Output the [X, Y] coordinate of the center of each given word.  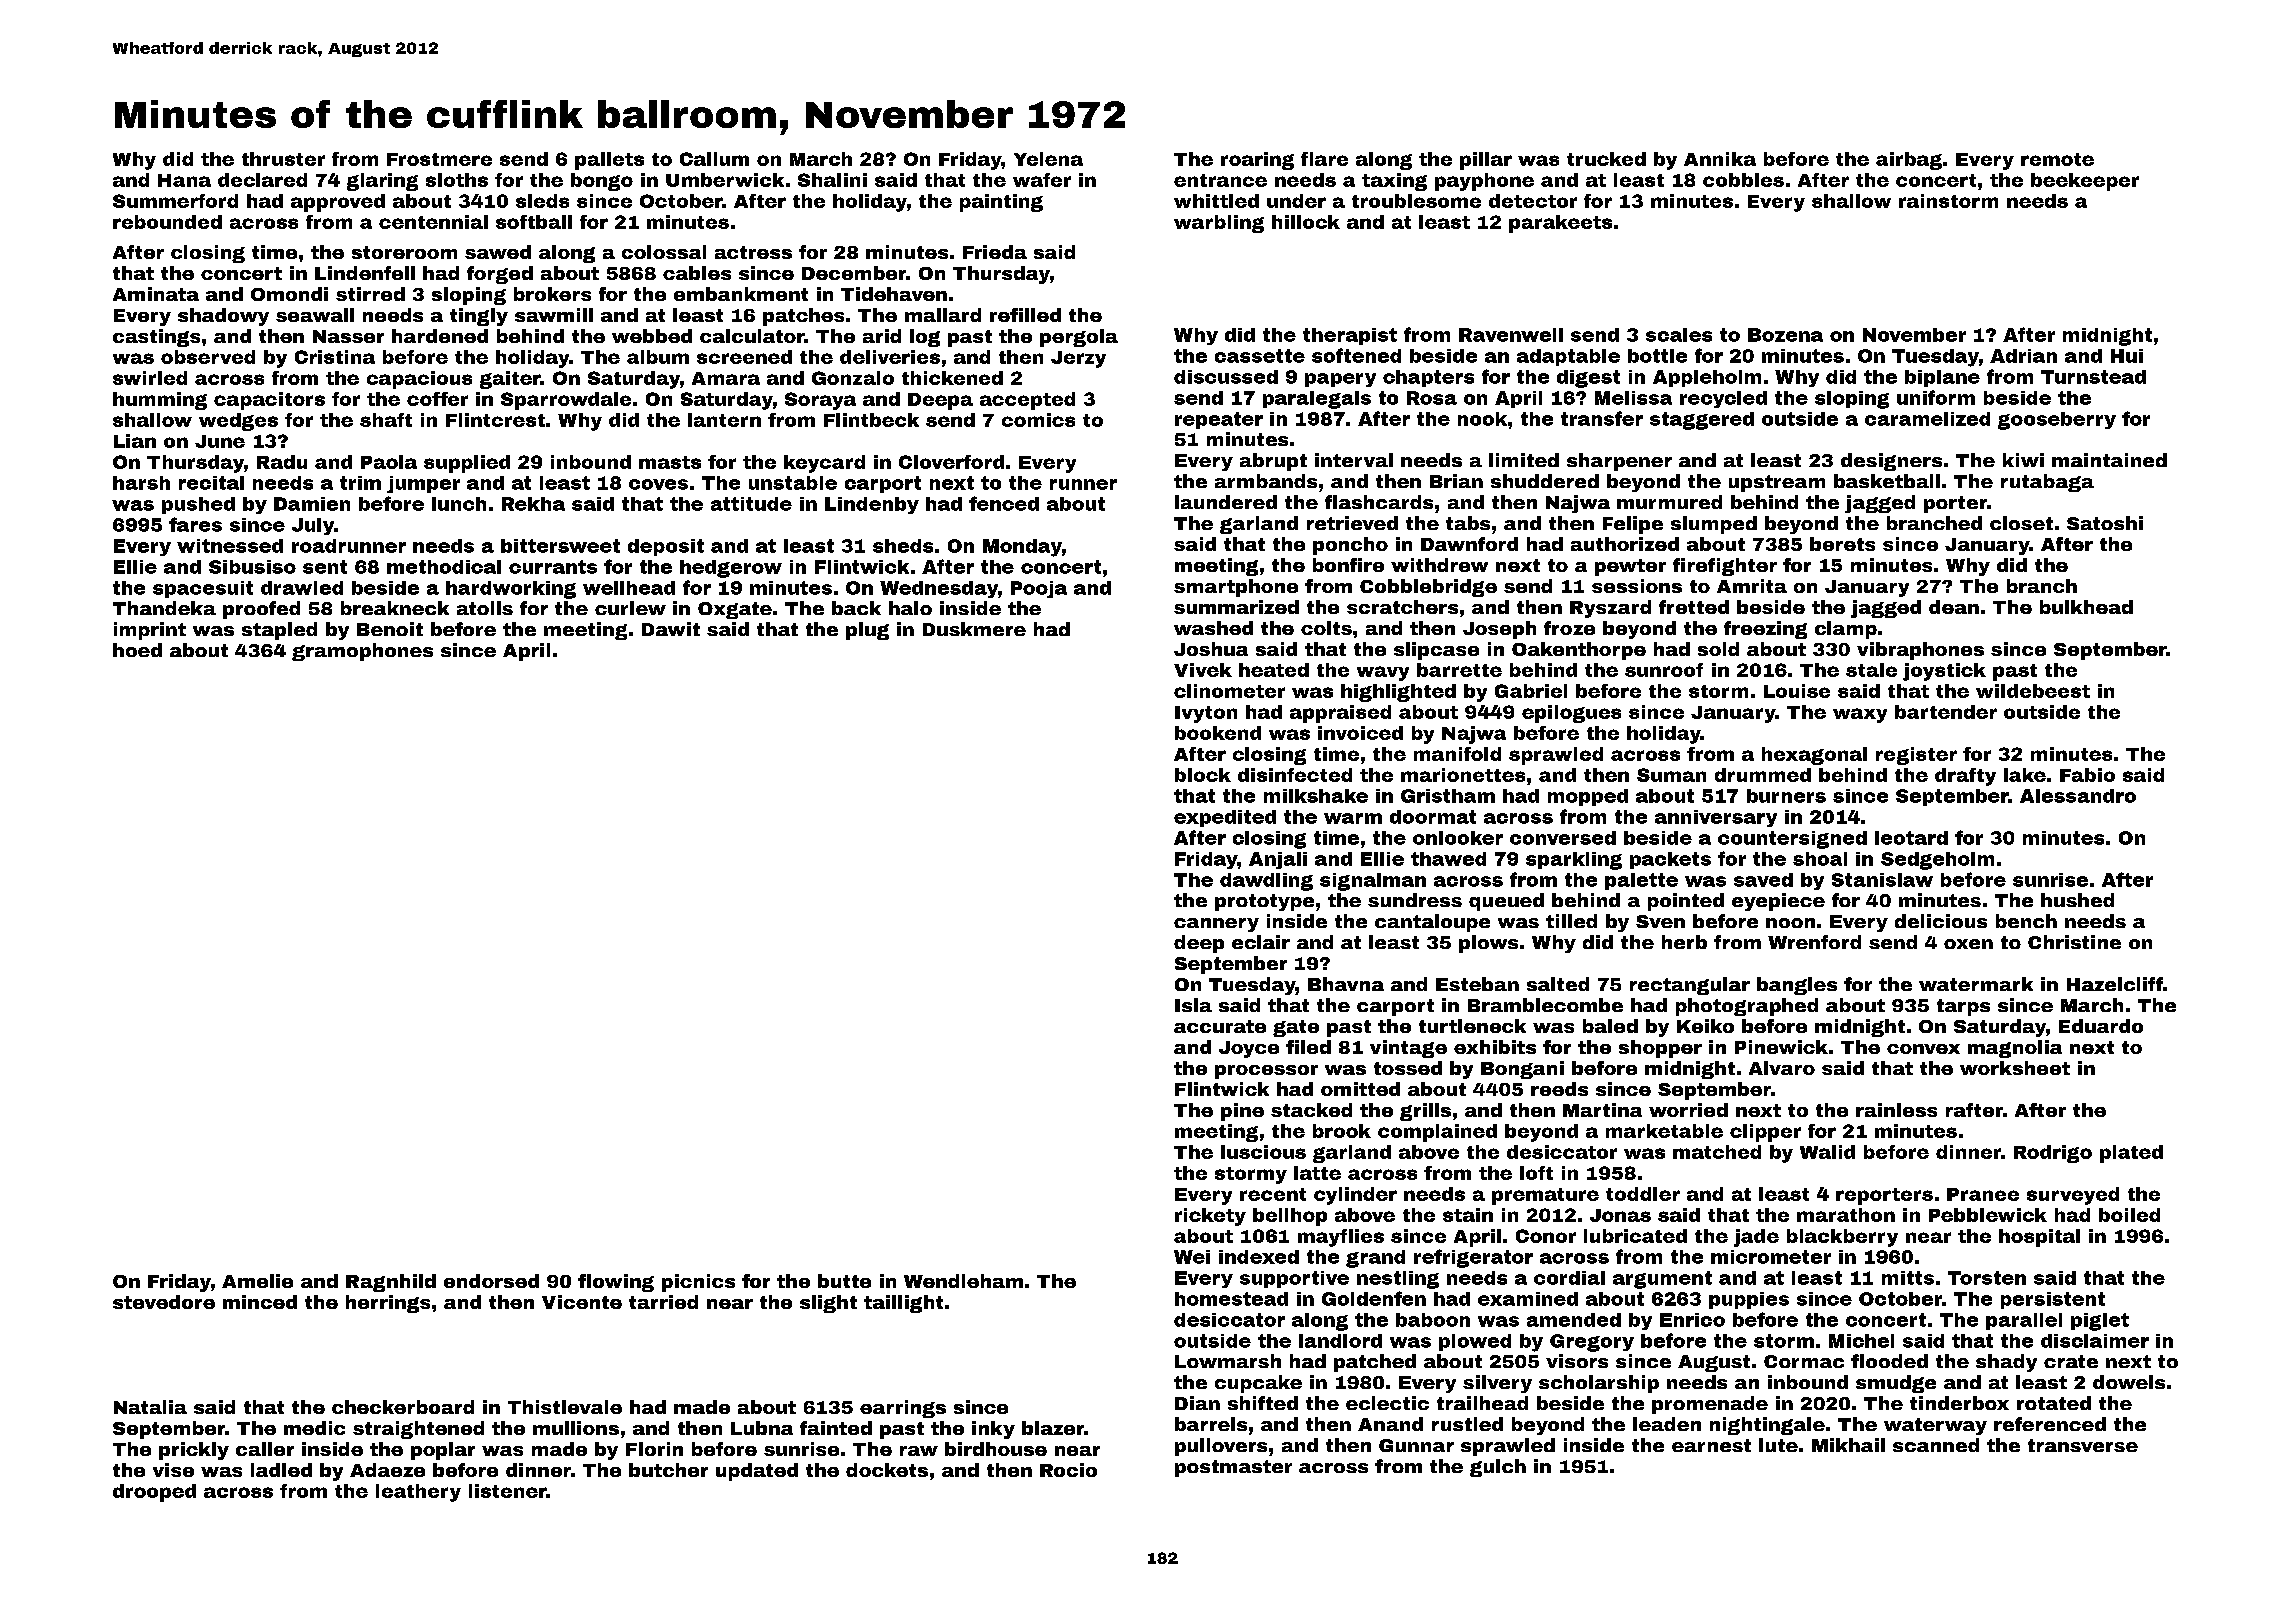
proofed [261, 610]
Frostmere [439, 159]
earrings [903, 1409]
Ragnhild [391, 1283]
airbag [1909, 161]
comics [1038, 420]
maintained [2109, 460]
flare [1324, 159]
